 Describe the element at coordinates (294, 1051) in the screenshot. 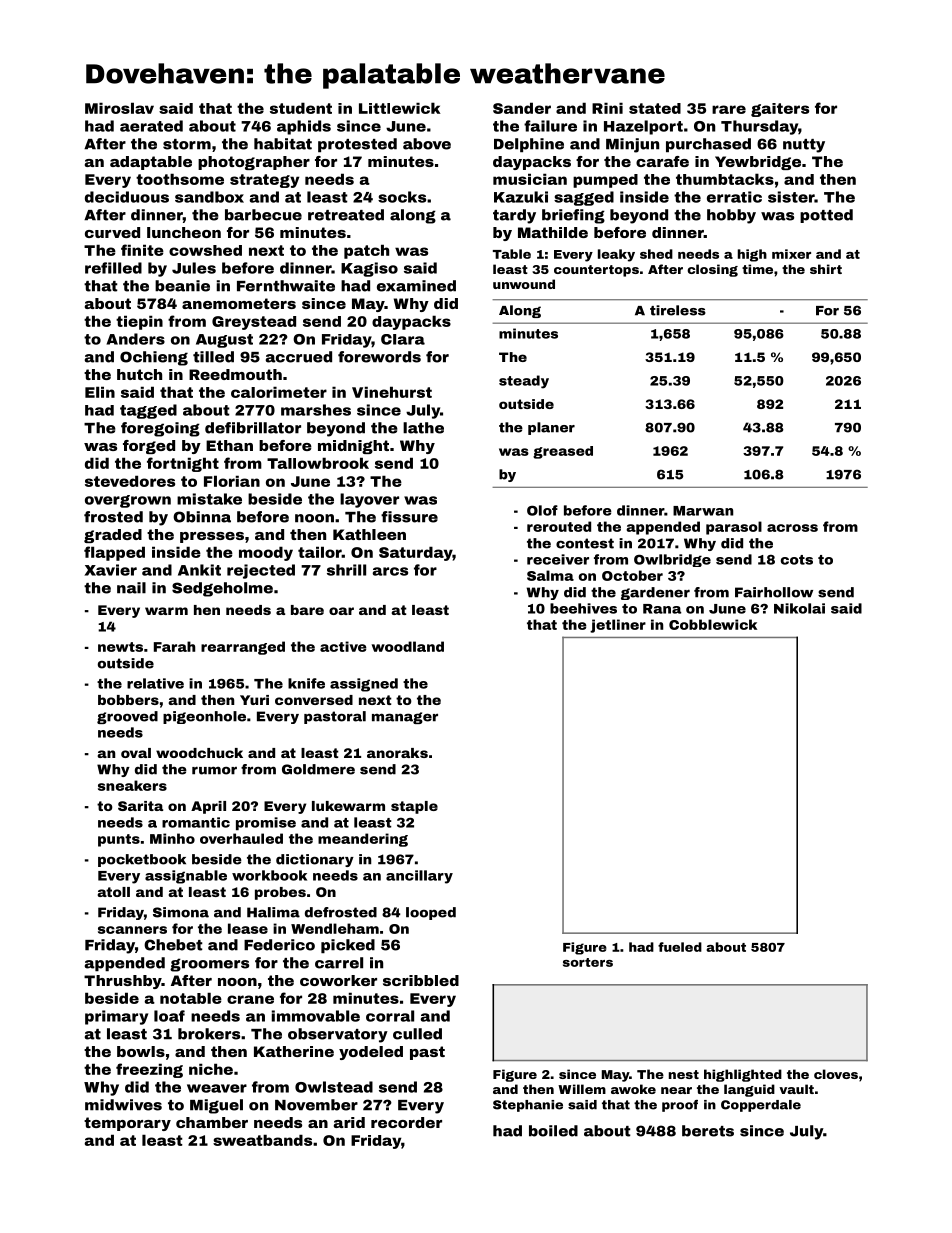

I see `Katherine` at that location.
